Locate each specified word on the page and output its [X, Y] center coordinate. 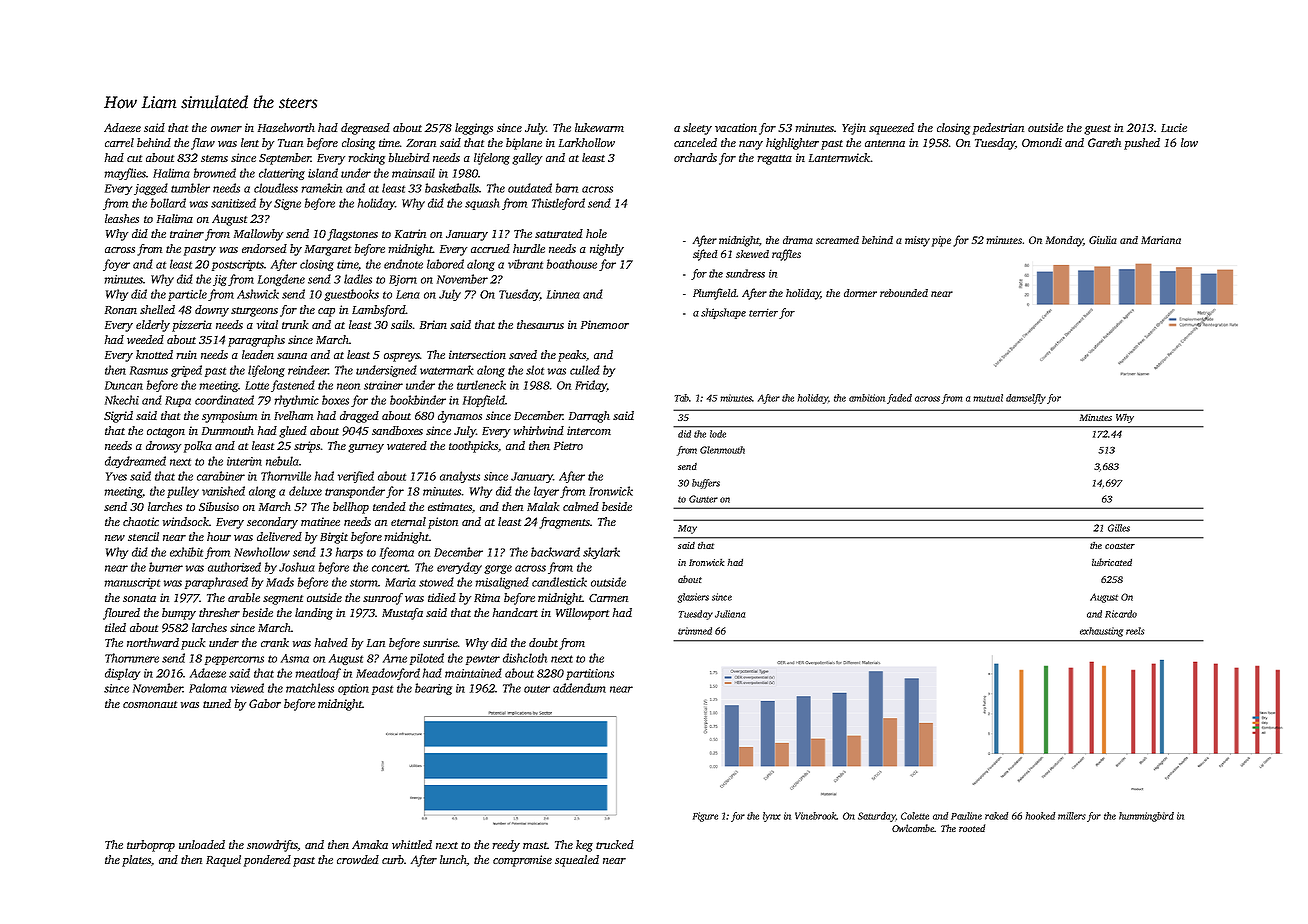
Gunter [703, 499]
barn [567, 188]
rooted [972, 828]
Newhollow [262, 552]
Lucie [1174, 127]
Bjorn [403, 280]
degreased [365, 129]
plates [136, 861]
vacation [736, 127]
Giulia [1103, 240]
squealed [577, 861]
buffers [706, 484]
